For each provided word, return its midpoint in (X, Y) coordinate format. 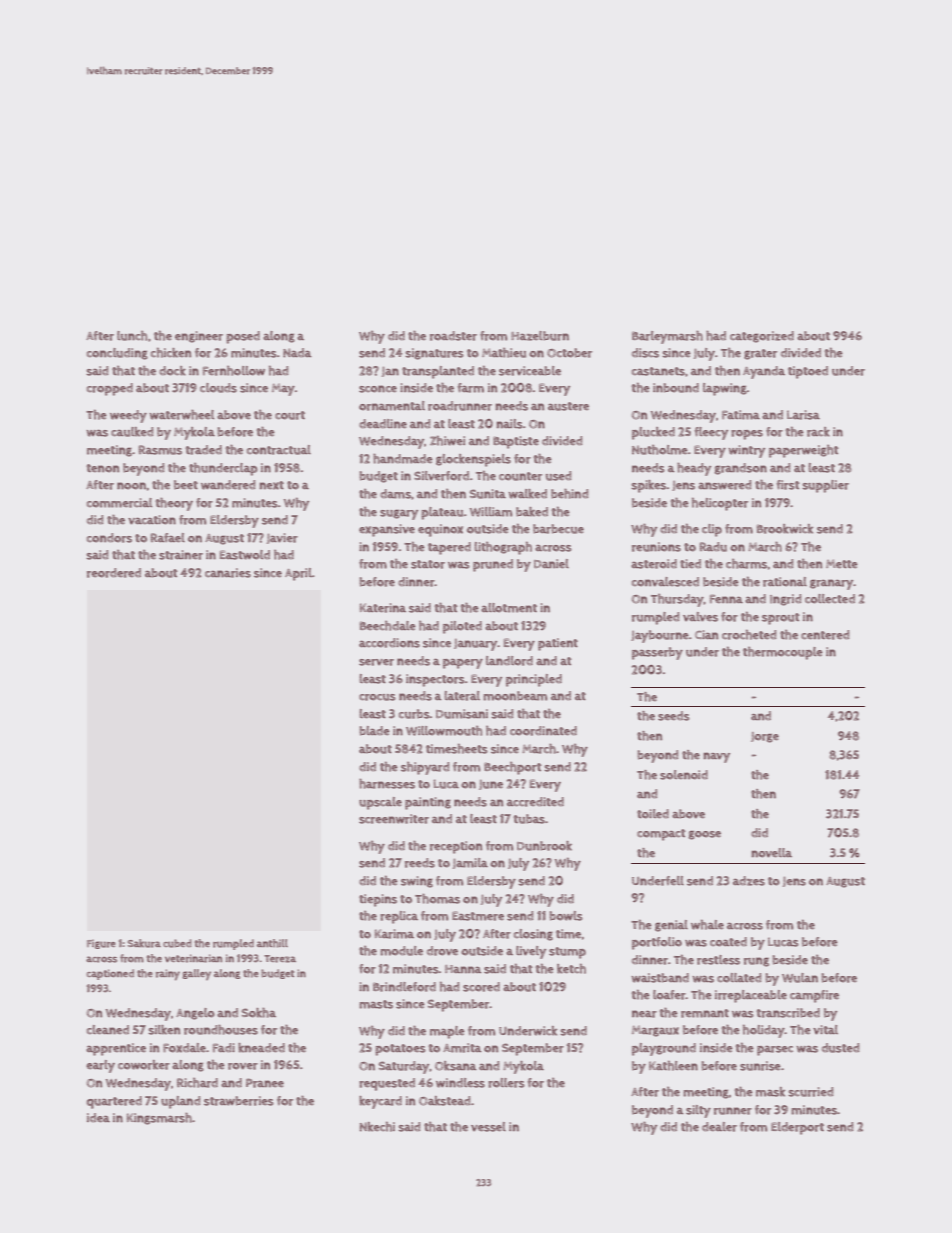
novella (771, 853)
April (298, 574)
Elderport (797, 1128)
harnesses (387, 784)
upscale (380, 803)
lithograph (503, 548)
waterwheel (182, 415)
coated (728, 942)
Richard (197, 1083)
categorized (762, 337)
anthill (272, 943)
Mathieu (504, 353)
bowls (566, 916)
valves (700, 617)
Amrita (462, 1048)
